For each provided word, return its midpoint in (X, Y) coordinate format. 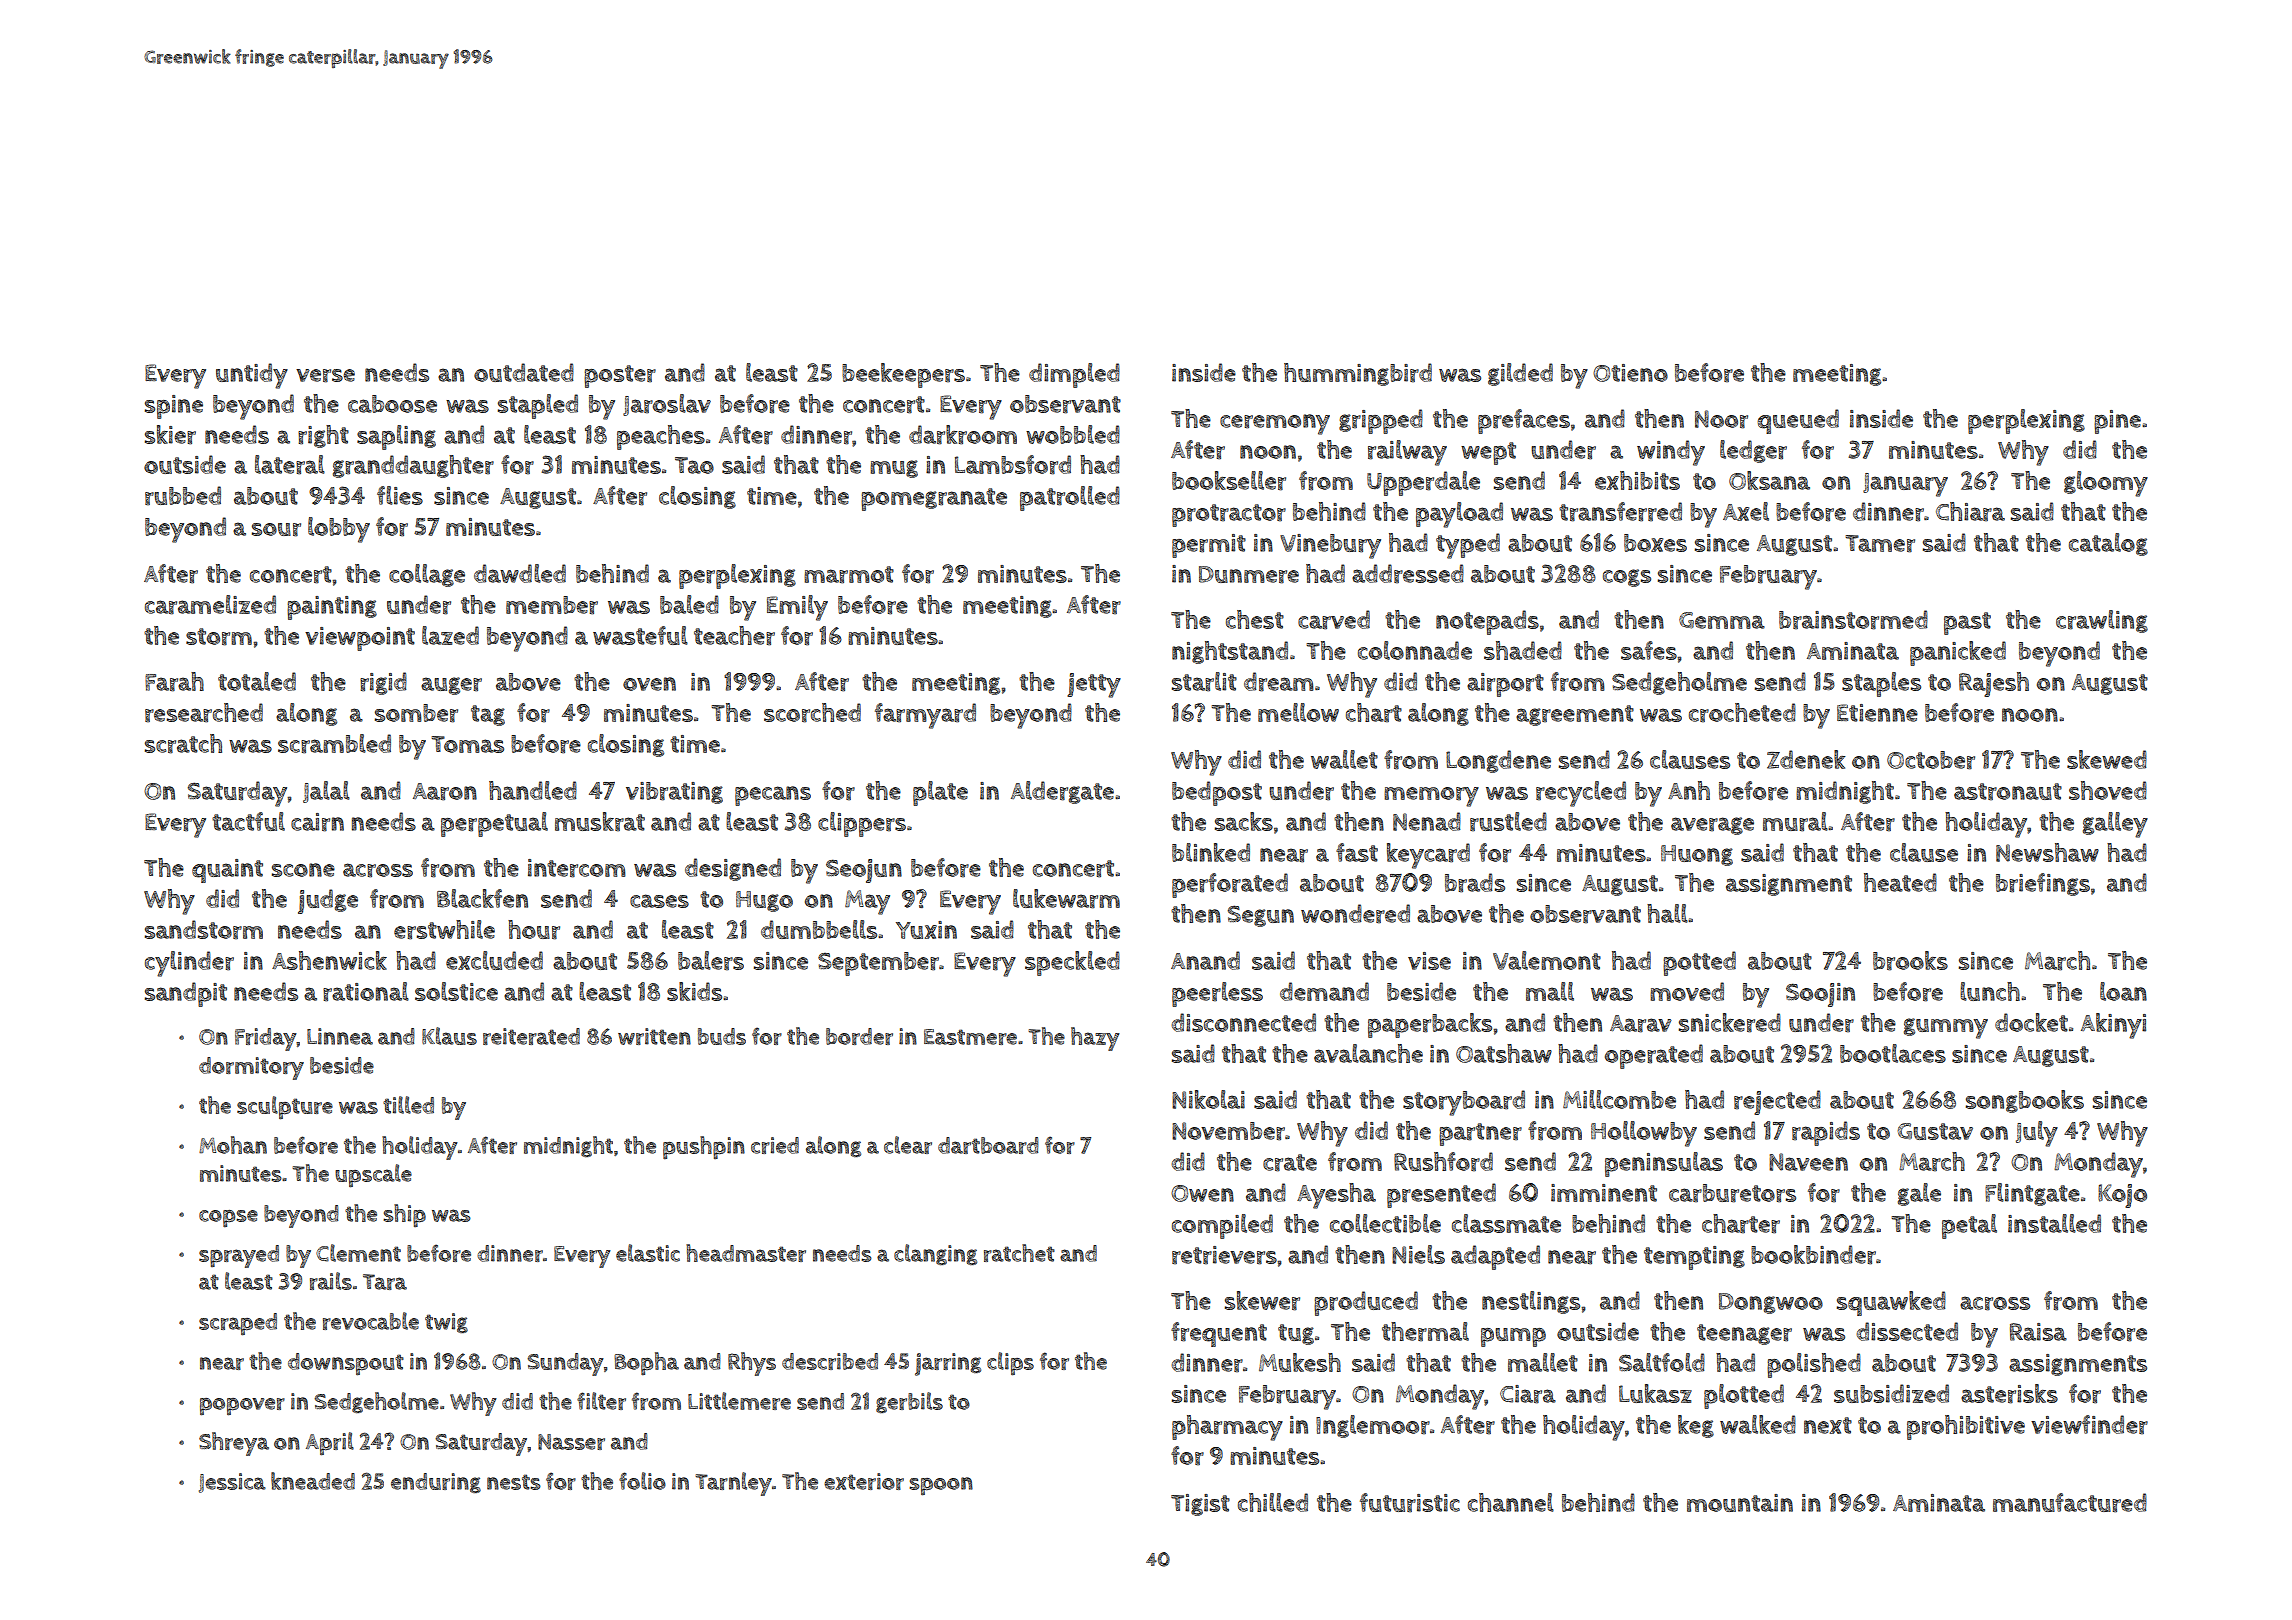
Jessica (232, 1483)
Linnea (340, 1036)
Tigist (1200, 1505)
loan (2123, 991)
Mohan (233, 1145)
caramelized (210, 605)
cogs (1627, 578)
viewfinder (2089, 1425)
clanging (935, 1255)
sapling (396, 437)
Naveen (1808, 1162)
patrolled (1070, 498)
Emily (797, 608)
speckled (1072, 963)
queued (1798, 421)
